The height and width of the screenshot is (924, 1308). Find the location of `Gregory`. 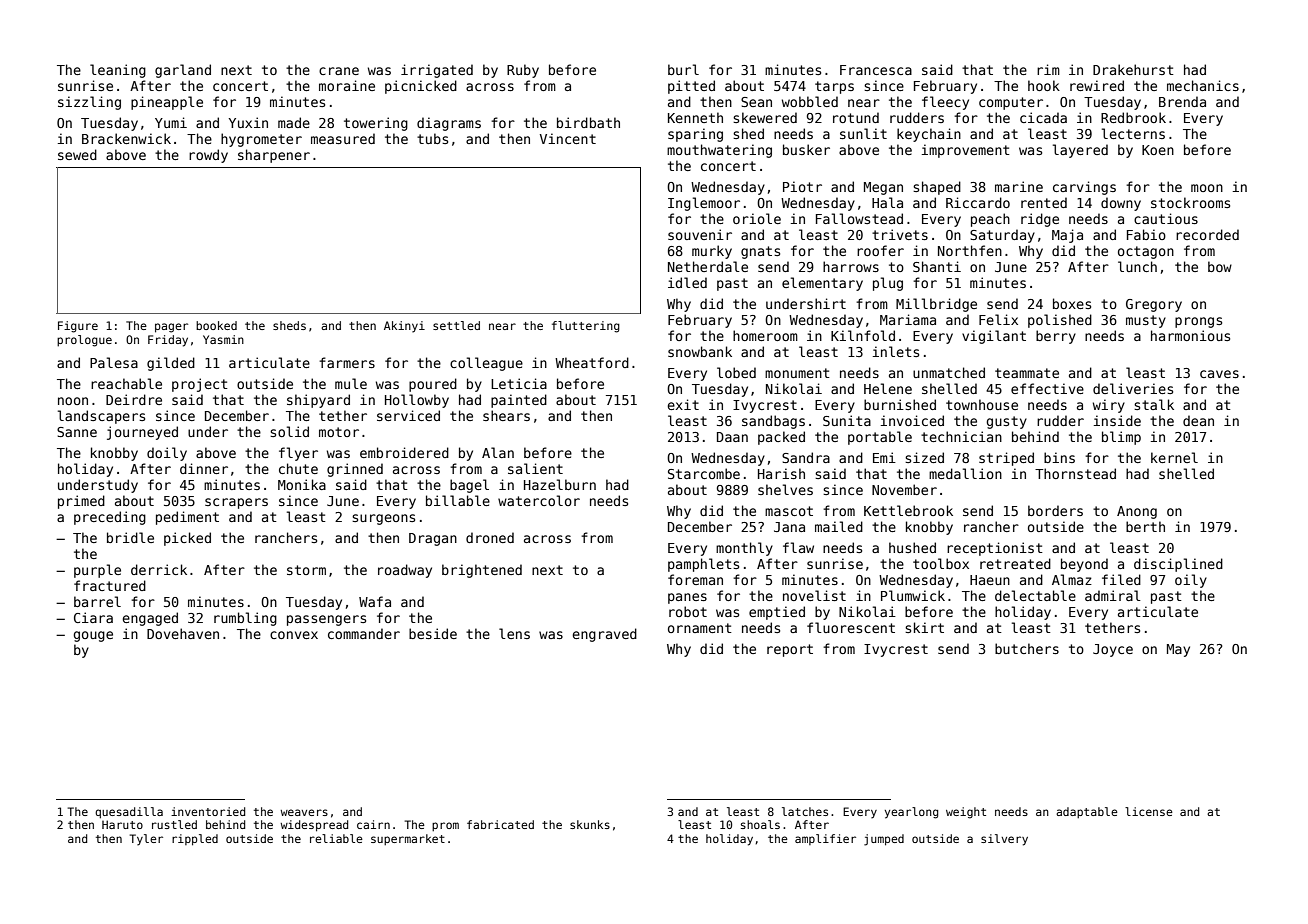

Gregory is located at coordinates (1154, 305).
